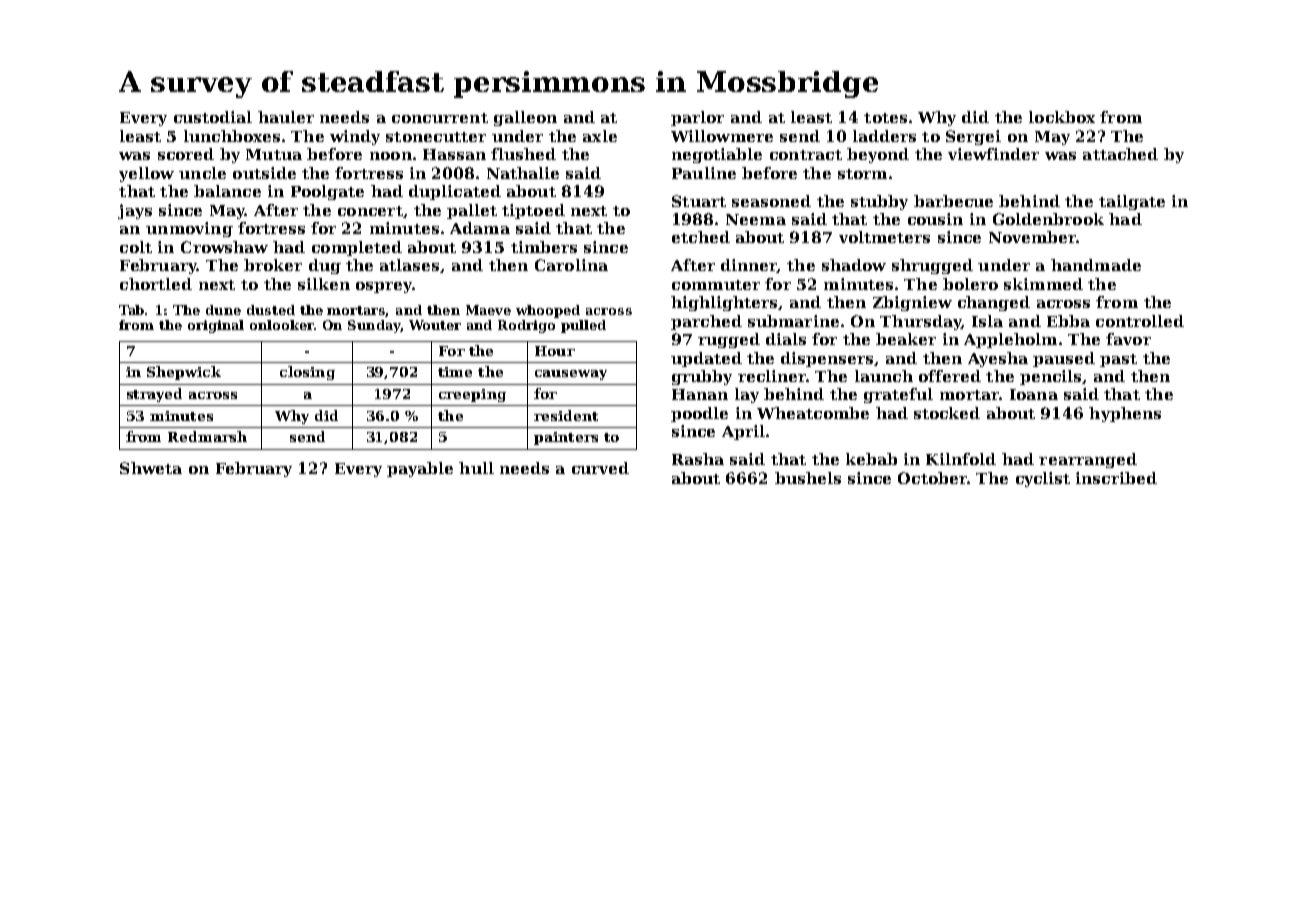  What do you see at coordinates (697, 118) in the page?
I see `parlor` at bounding box center [697, 118].
